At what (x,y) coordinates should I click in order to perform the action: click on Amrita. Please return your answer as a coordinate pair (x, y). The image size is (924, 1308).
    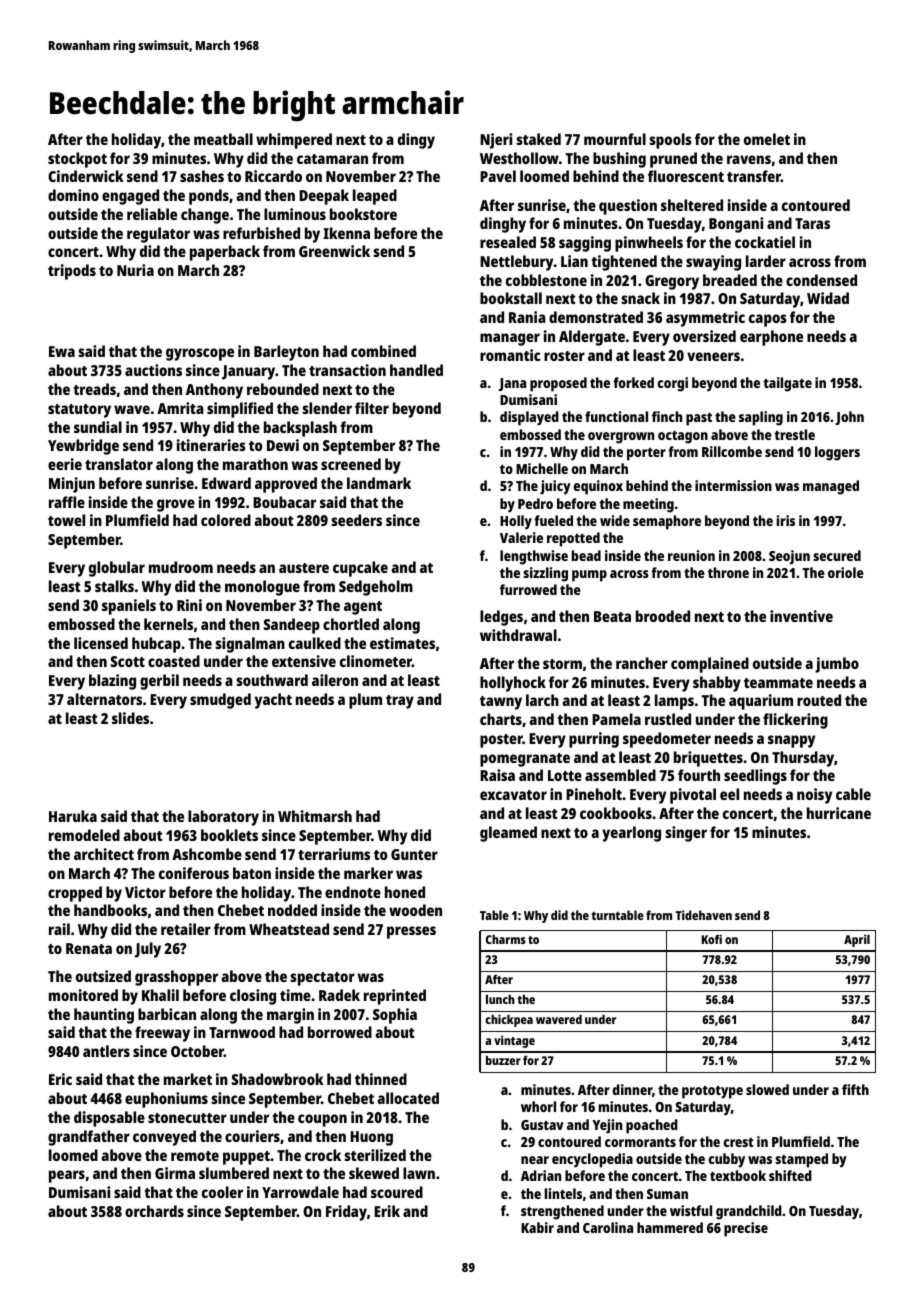
    Looking at the image, I should click on (180, 408).
